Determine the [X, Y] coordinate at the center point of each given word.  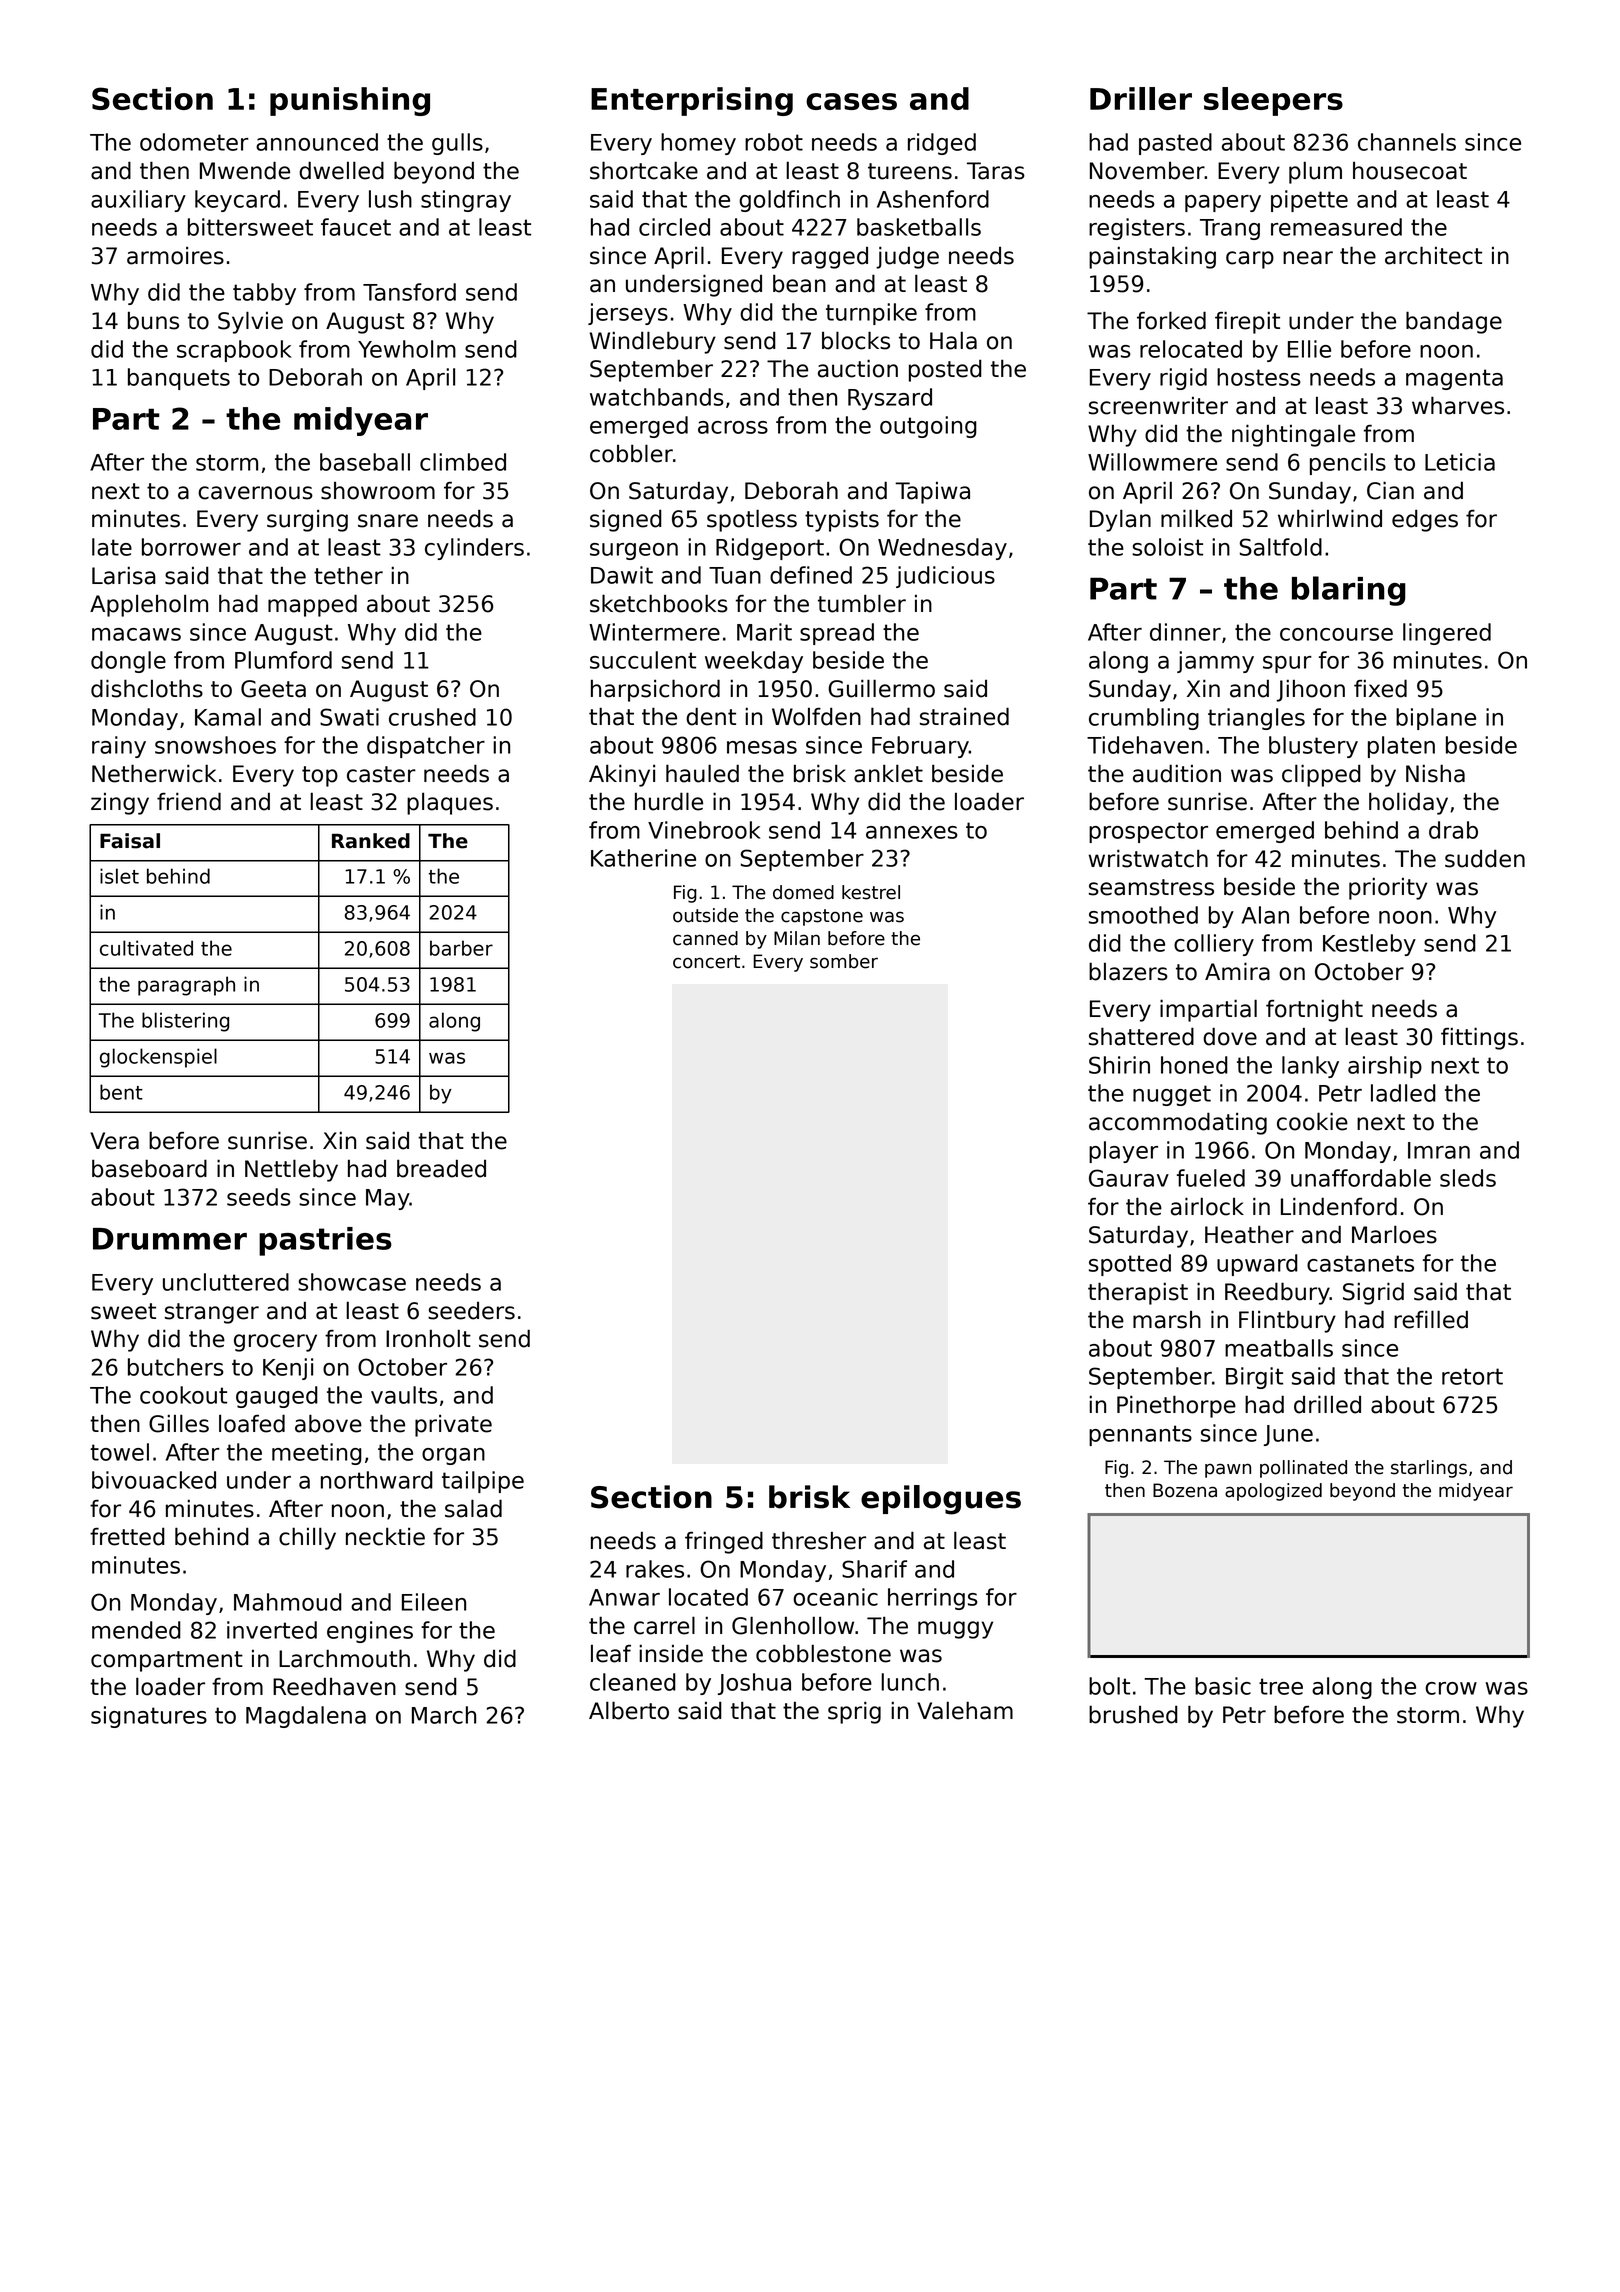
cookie [1312, 1121]
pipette [1309, 201]
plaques [450, 804]
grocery [275, 1343]
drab [1453, 830]
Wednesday [942, 549]
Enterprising [692, 101]
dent [711, 716]
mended [136, 1630]
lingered [1447, 634]
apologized [1273, 1492]
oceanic [835, 1597]
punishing [350, 101]
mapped [312, 605]
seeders [471, 1311]
